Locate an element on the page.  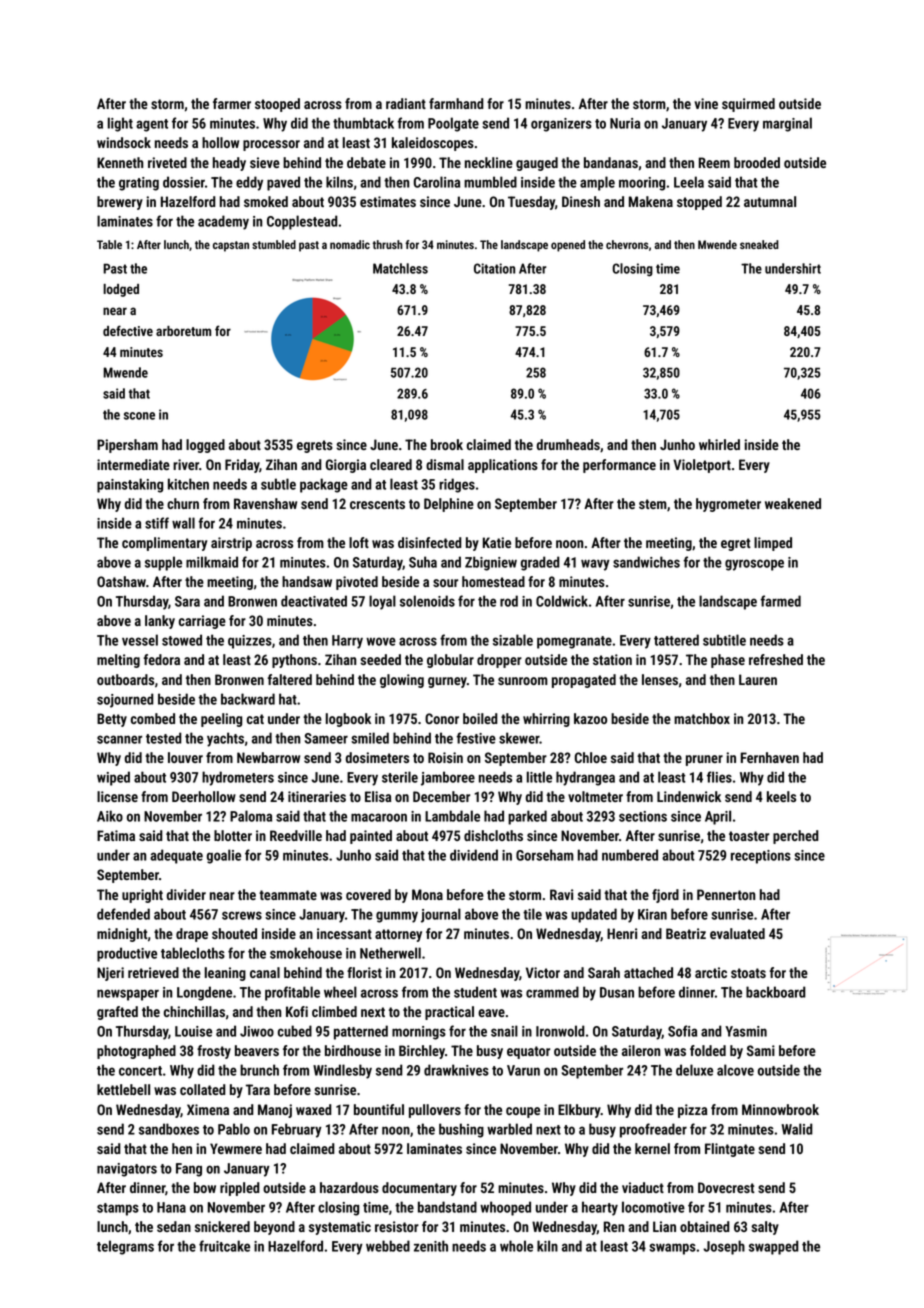
carriage is located at coordinates (202, 622).
